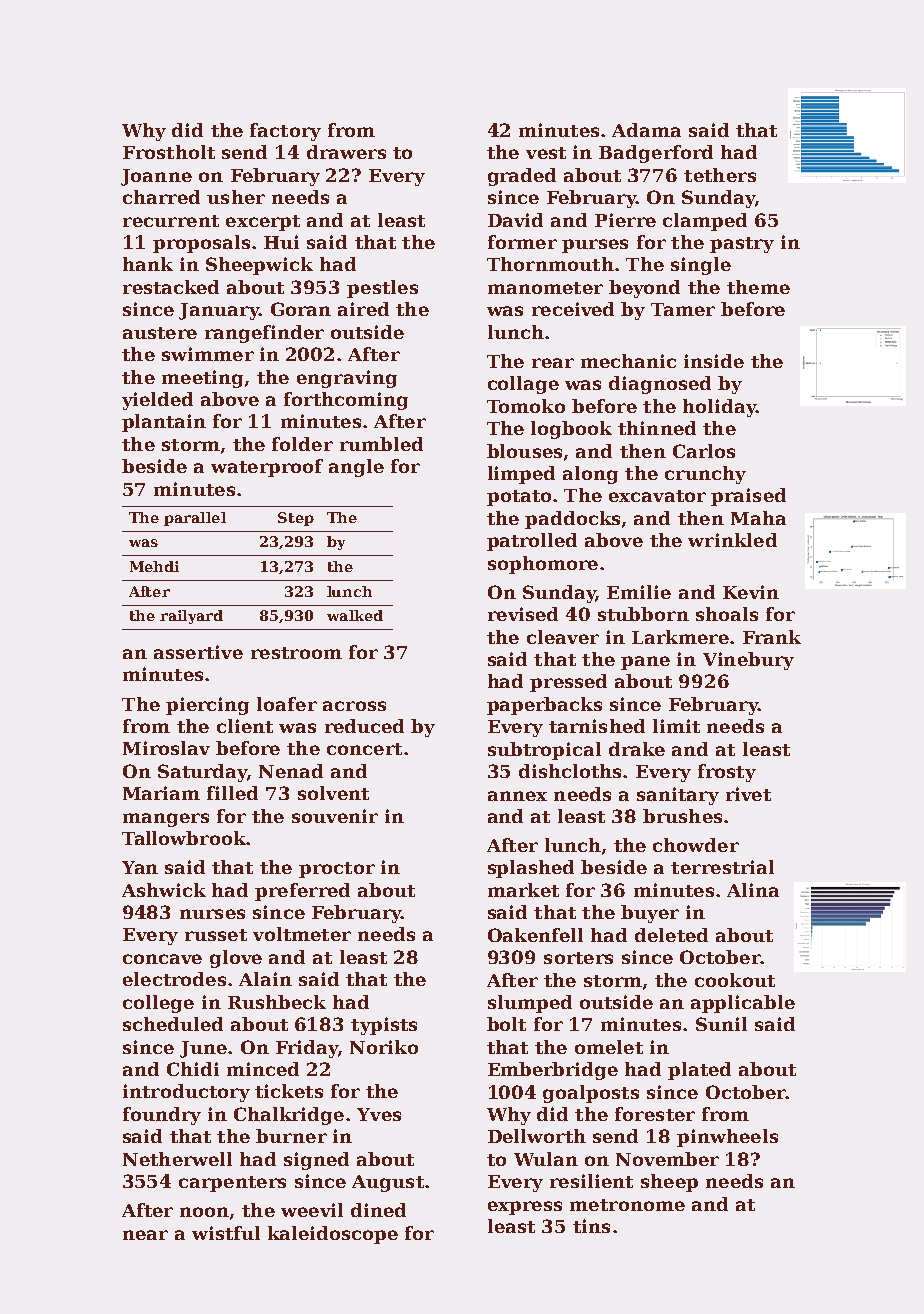 The image size is (924, 1314). What do you see at coordinates (302, 934) in the page?
I see `voltmeter` at bounding box center [302, 934].
